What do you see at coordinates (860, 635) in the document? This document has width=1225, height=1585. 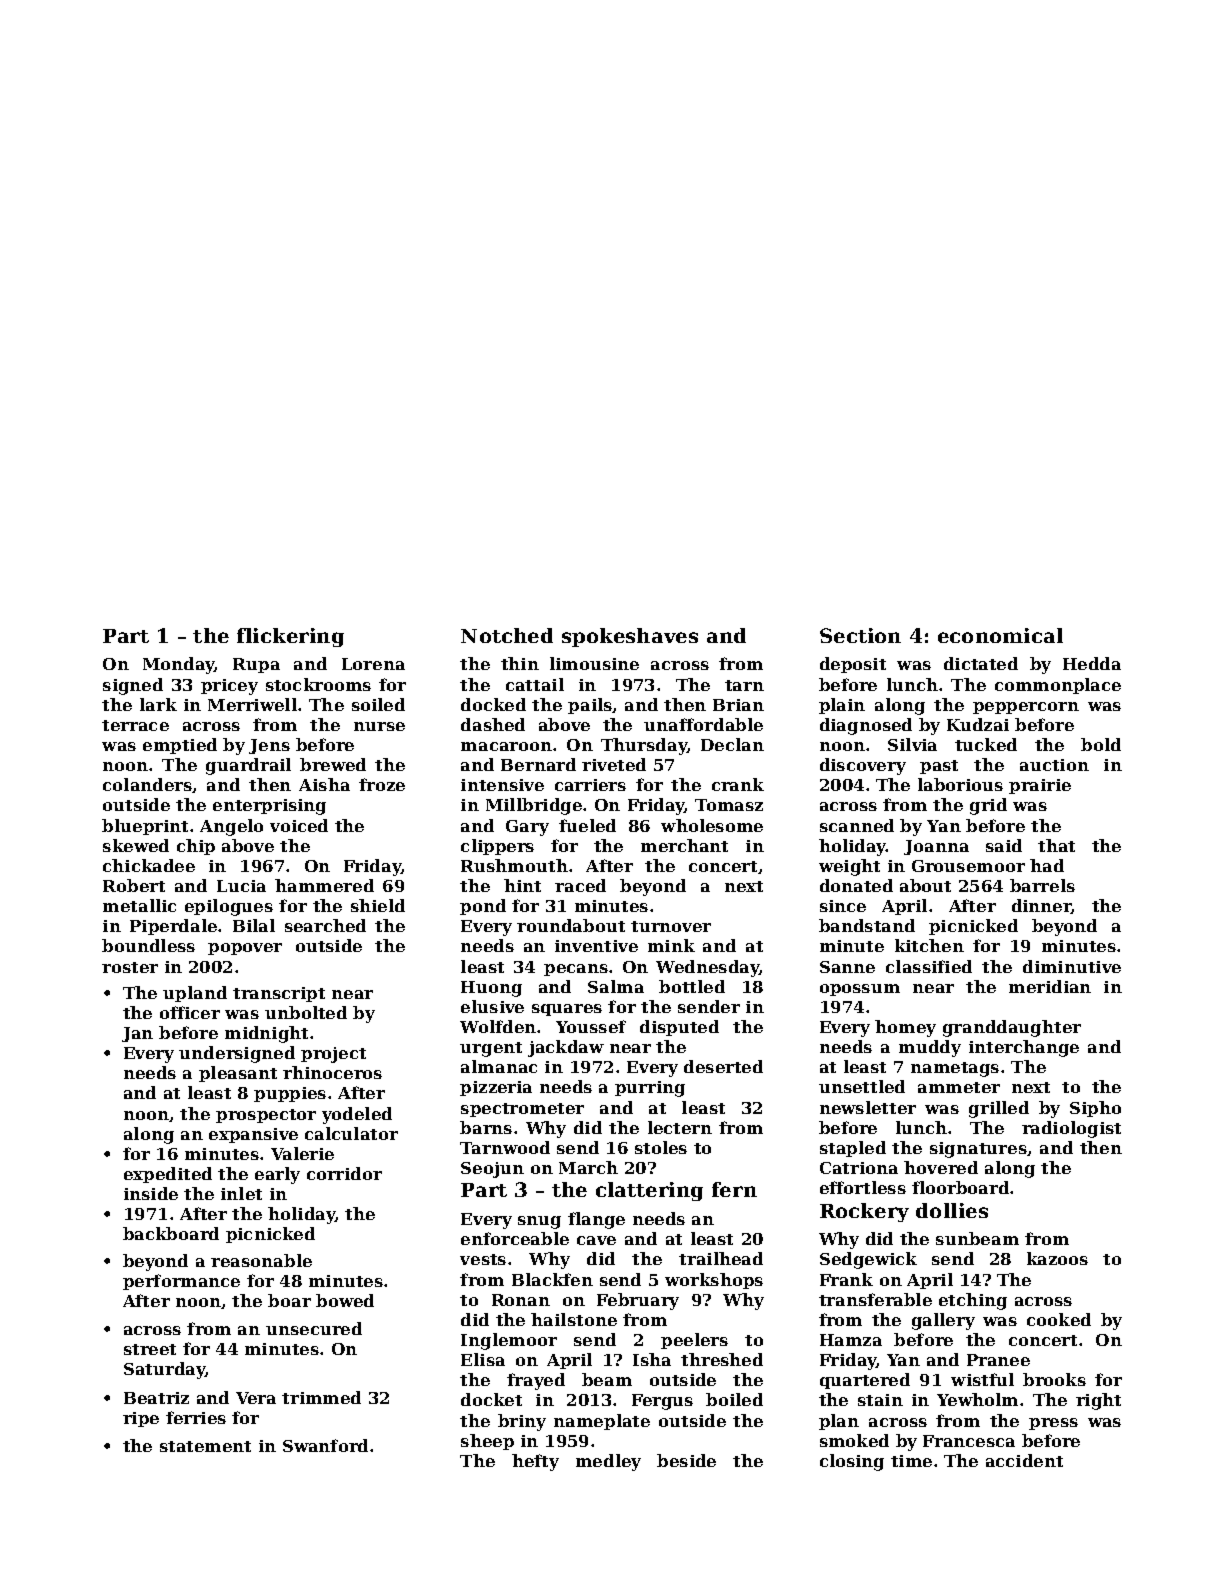 I see `Section` at bounding box center [860, 635].
